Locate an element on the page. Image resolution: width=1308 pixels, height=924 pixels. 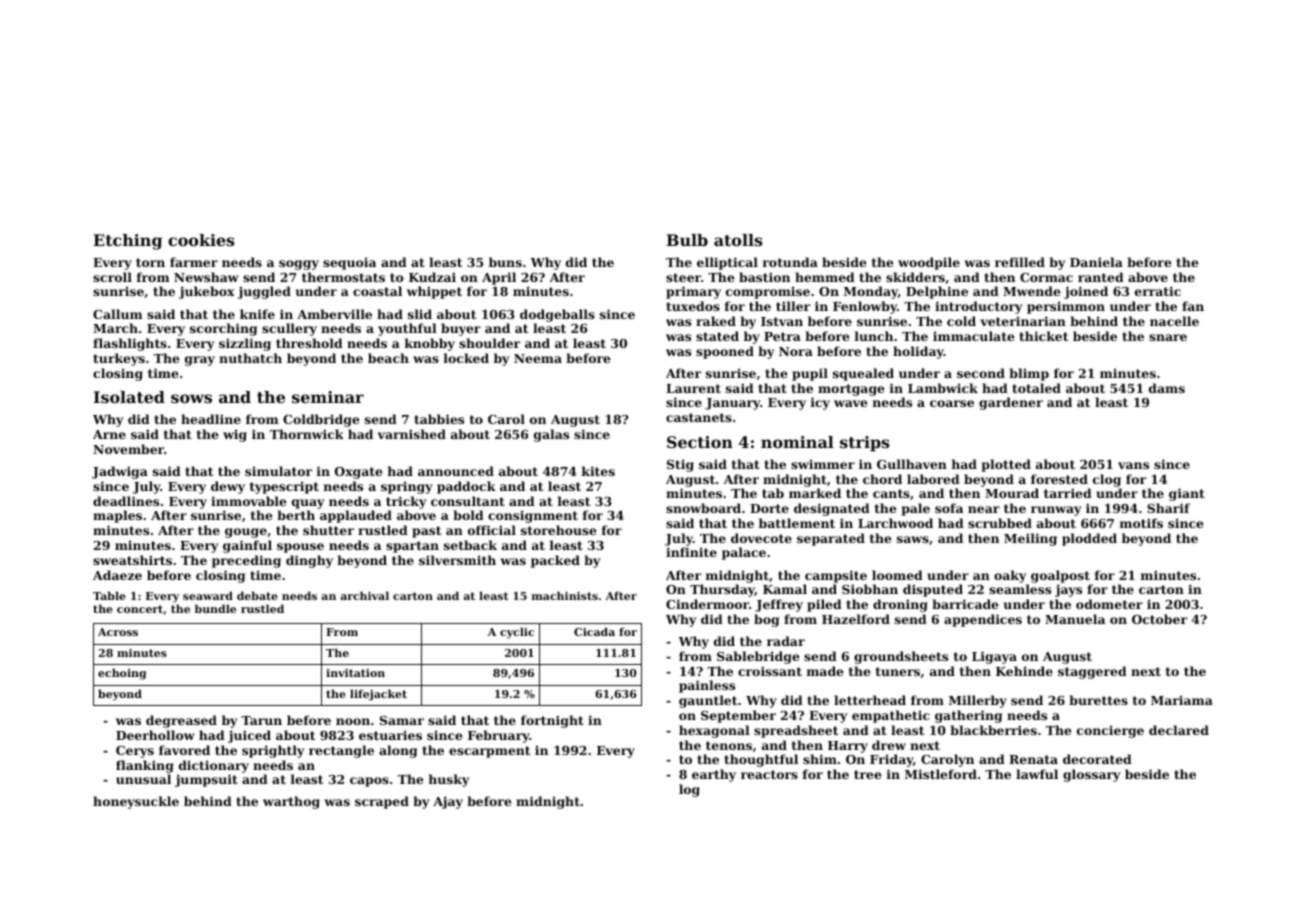
October is located at coordinates (1159, 619).
